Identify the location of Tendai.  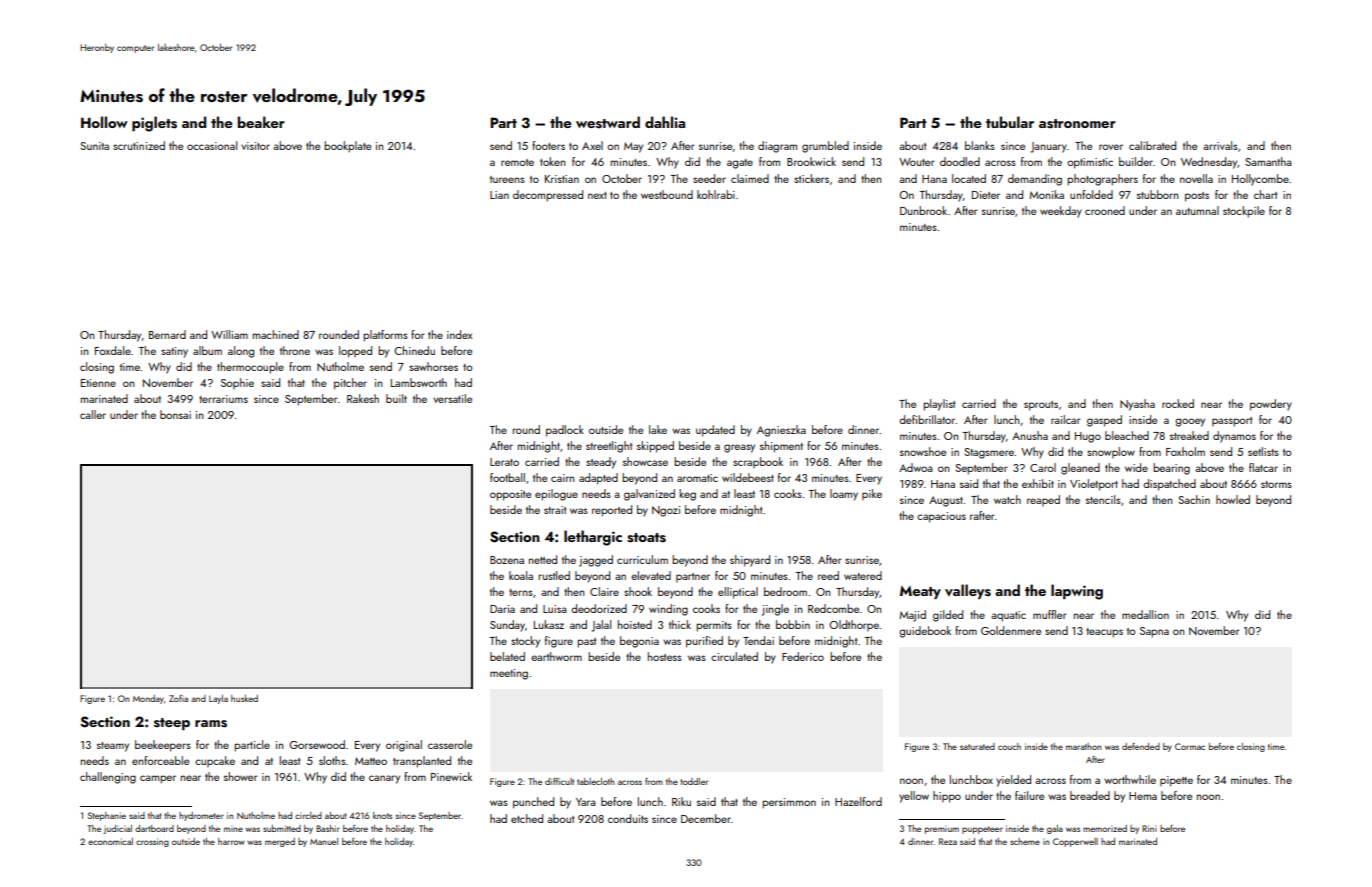
(758, 640).
